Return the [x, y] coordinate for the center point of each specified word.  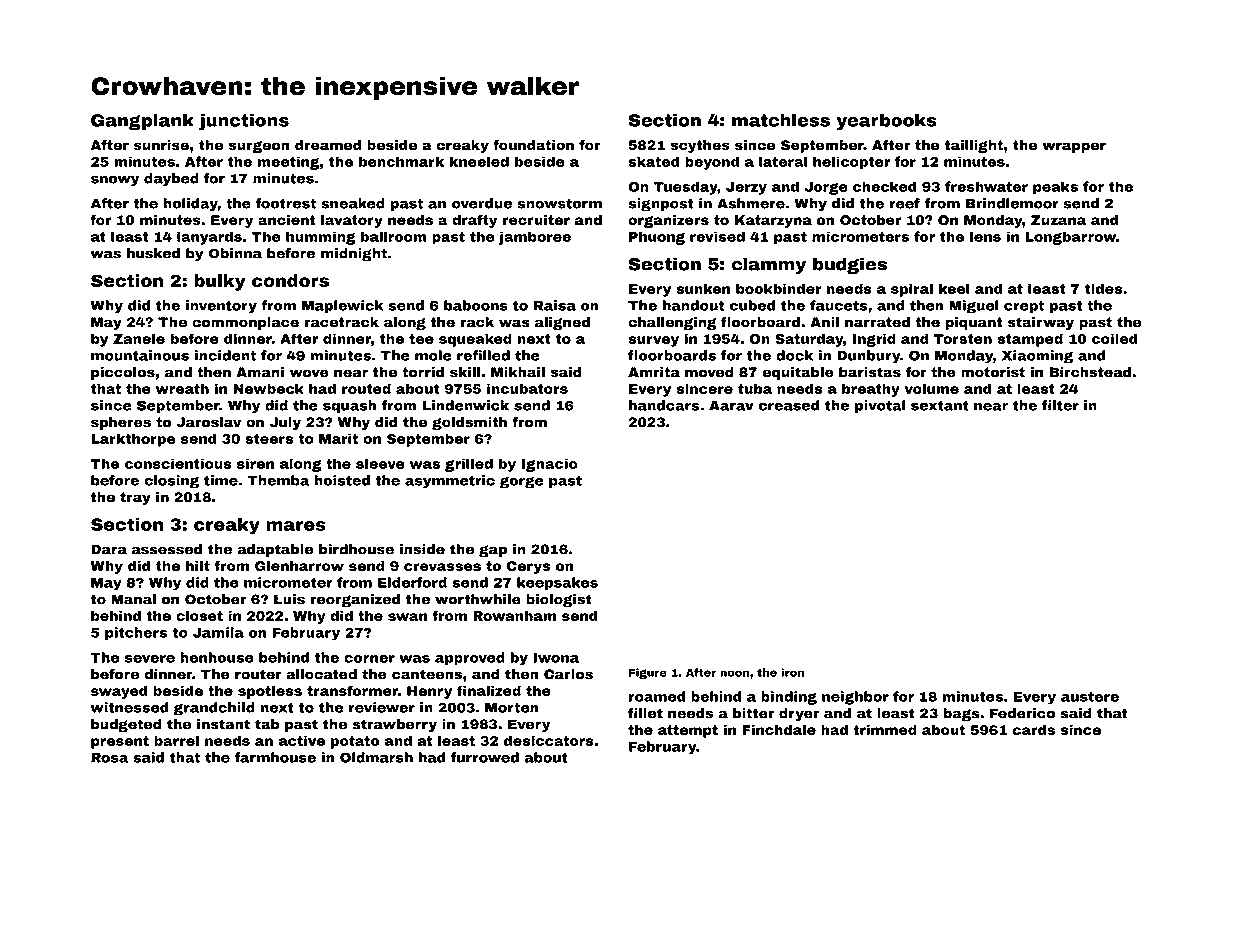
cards [1033, 730]
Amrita [654, 372]
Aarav [731, 406]
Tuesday [686, 188]
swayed [119, 692]
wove [309, 373]
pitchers [136, 634]
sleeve [380, 463]
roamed [657, 696]
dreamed [328, 145]
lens [985, 236]
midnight [354, 255]
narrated [877, 322]
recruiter [536, 220]
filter [1060, 405]
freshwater [986, 186]
